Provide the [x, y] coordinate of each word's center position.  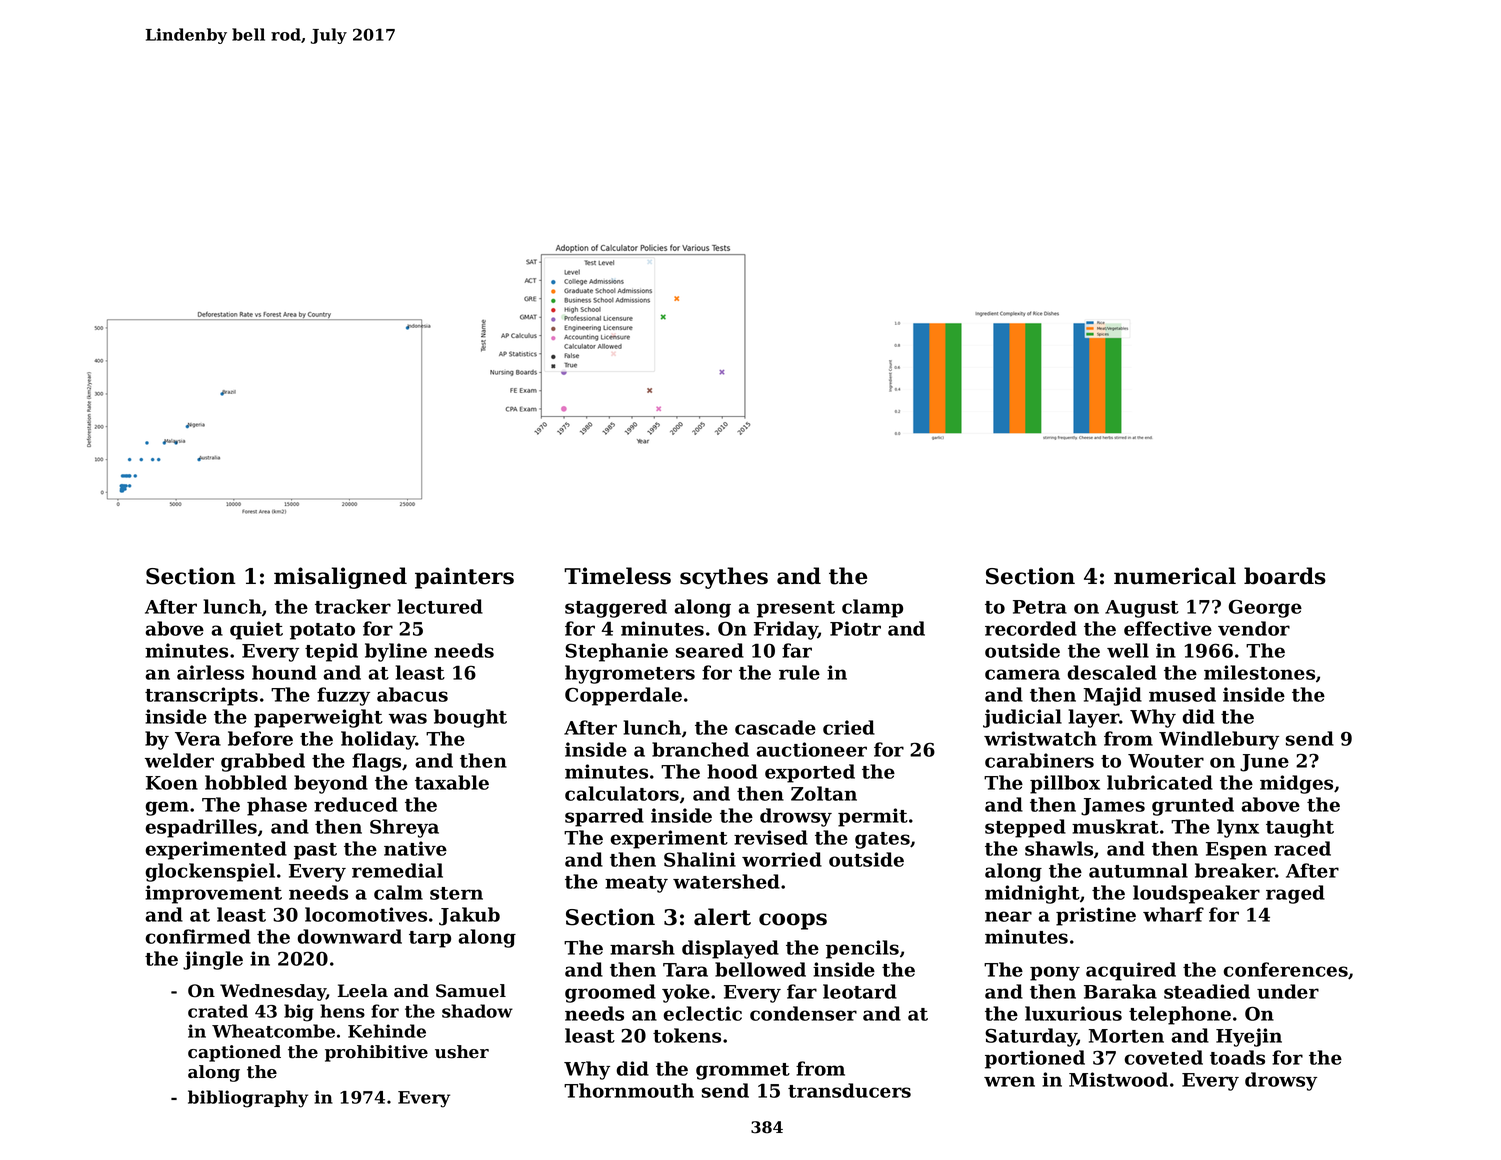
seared [710, 650]
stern [456, 893]
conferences [1285, 969]
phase [277, 806]
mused [1182, 694]
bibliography [248, 1099]
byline [396, 652]
